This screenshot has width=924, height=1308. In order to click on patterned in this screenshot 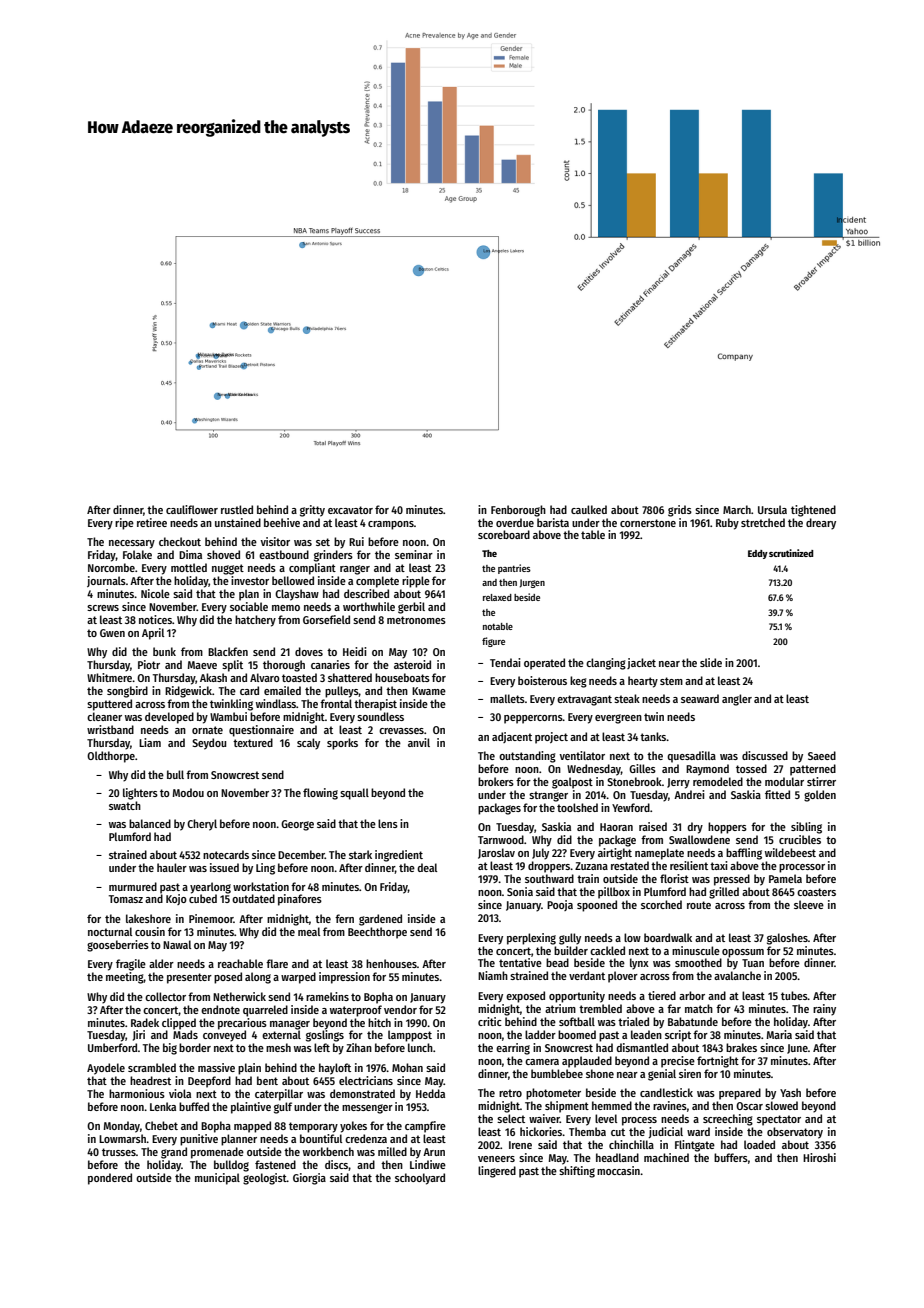, I will do `click(813, 770)`.
